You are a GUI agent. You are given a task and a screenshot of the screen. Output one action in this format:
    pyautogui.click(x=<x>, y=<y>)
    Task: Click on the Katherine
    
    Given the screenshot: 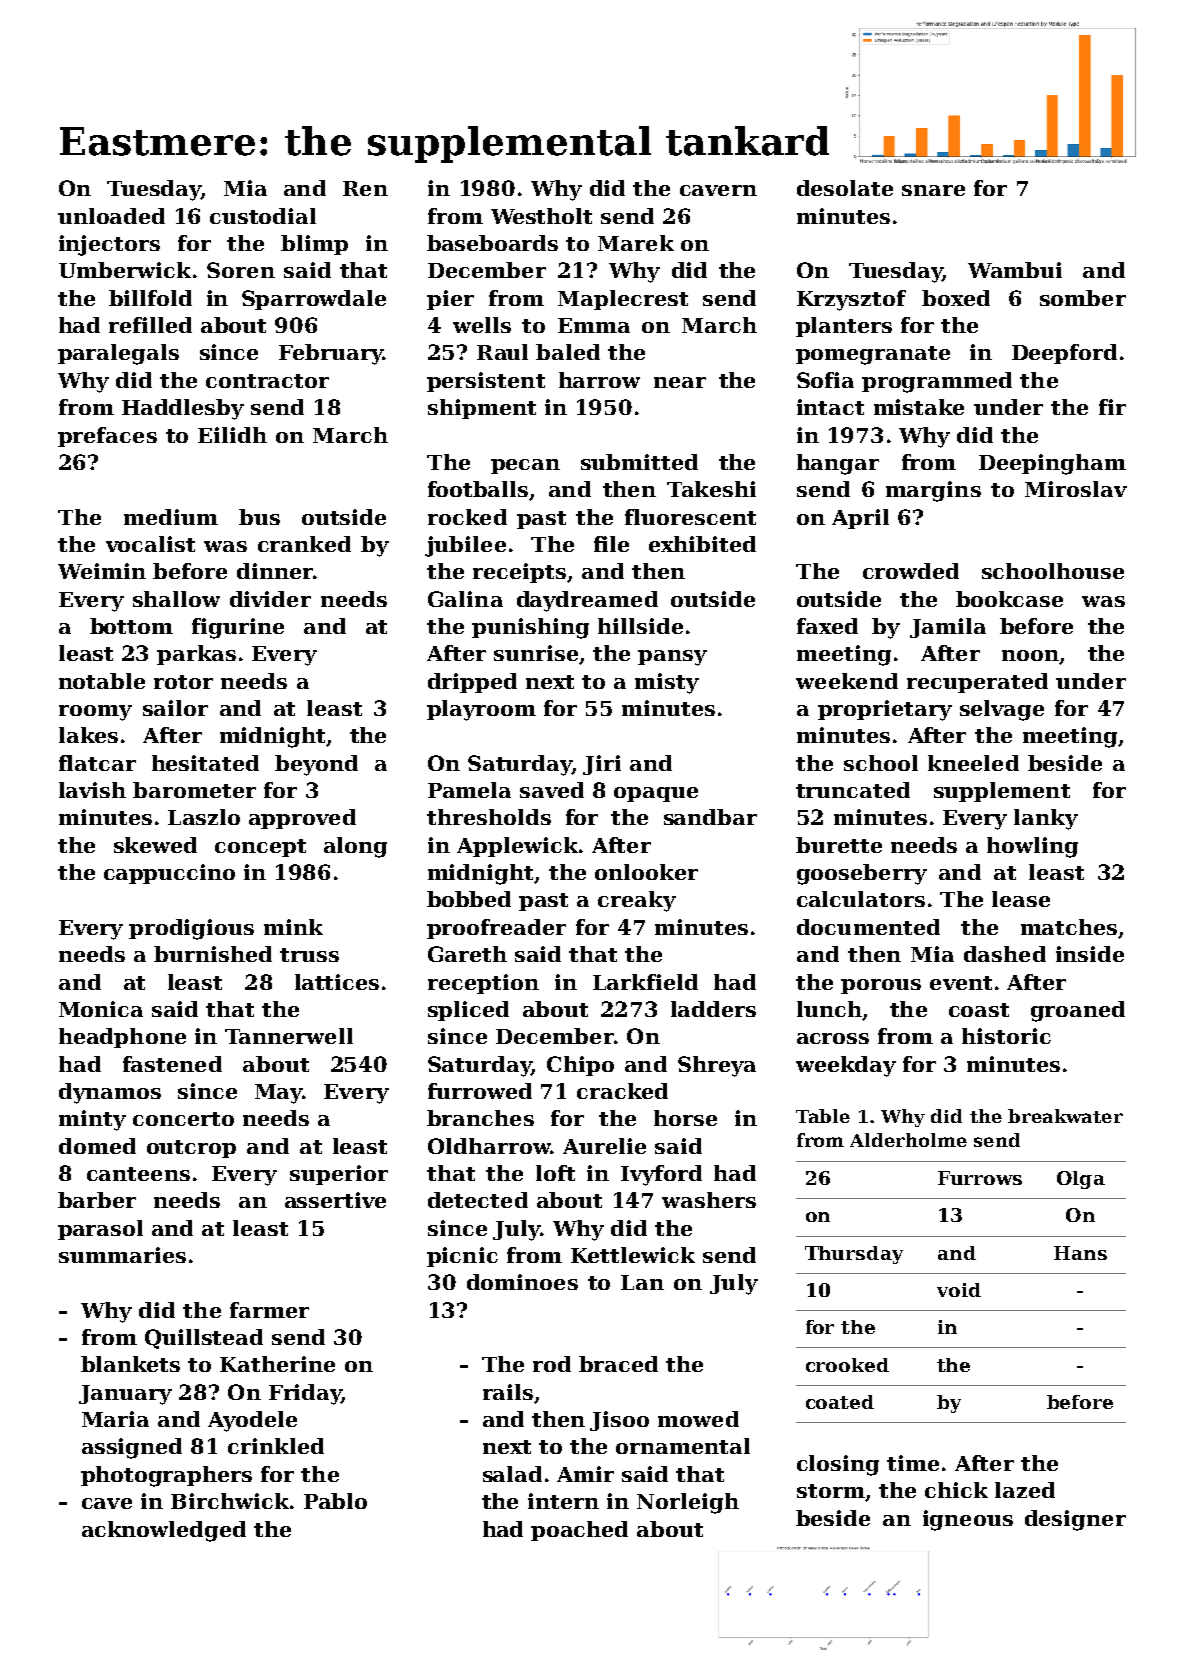 What is the action you would take?
    pyautogui.click(x=277, y=1364)
